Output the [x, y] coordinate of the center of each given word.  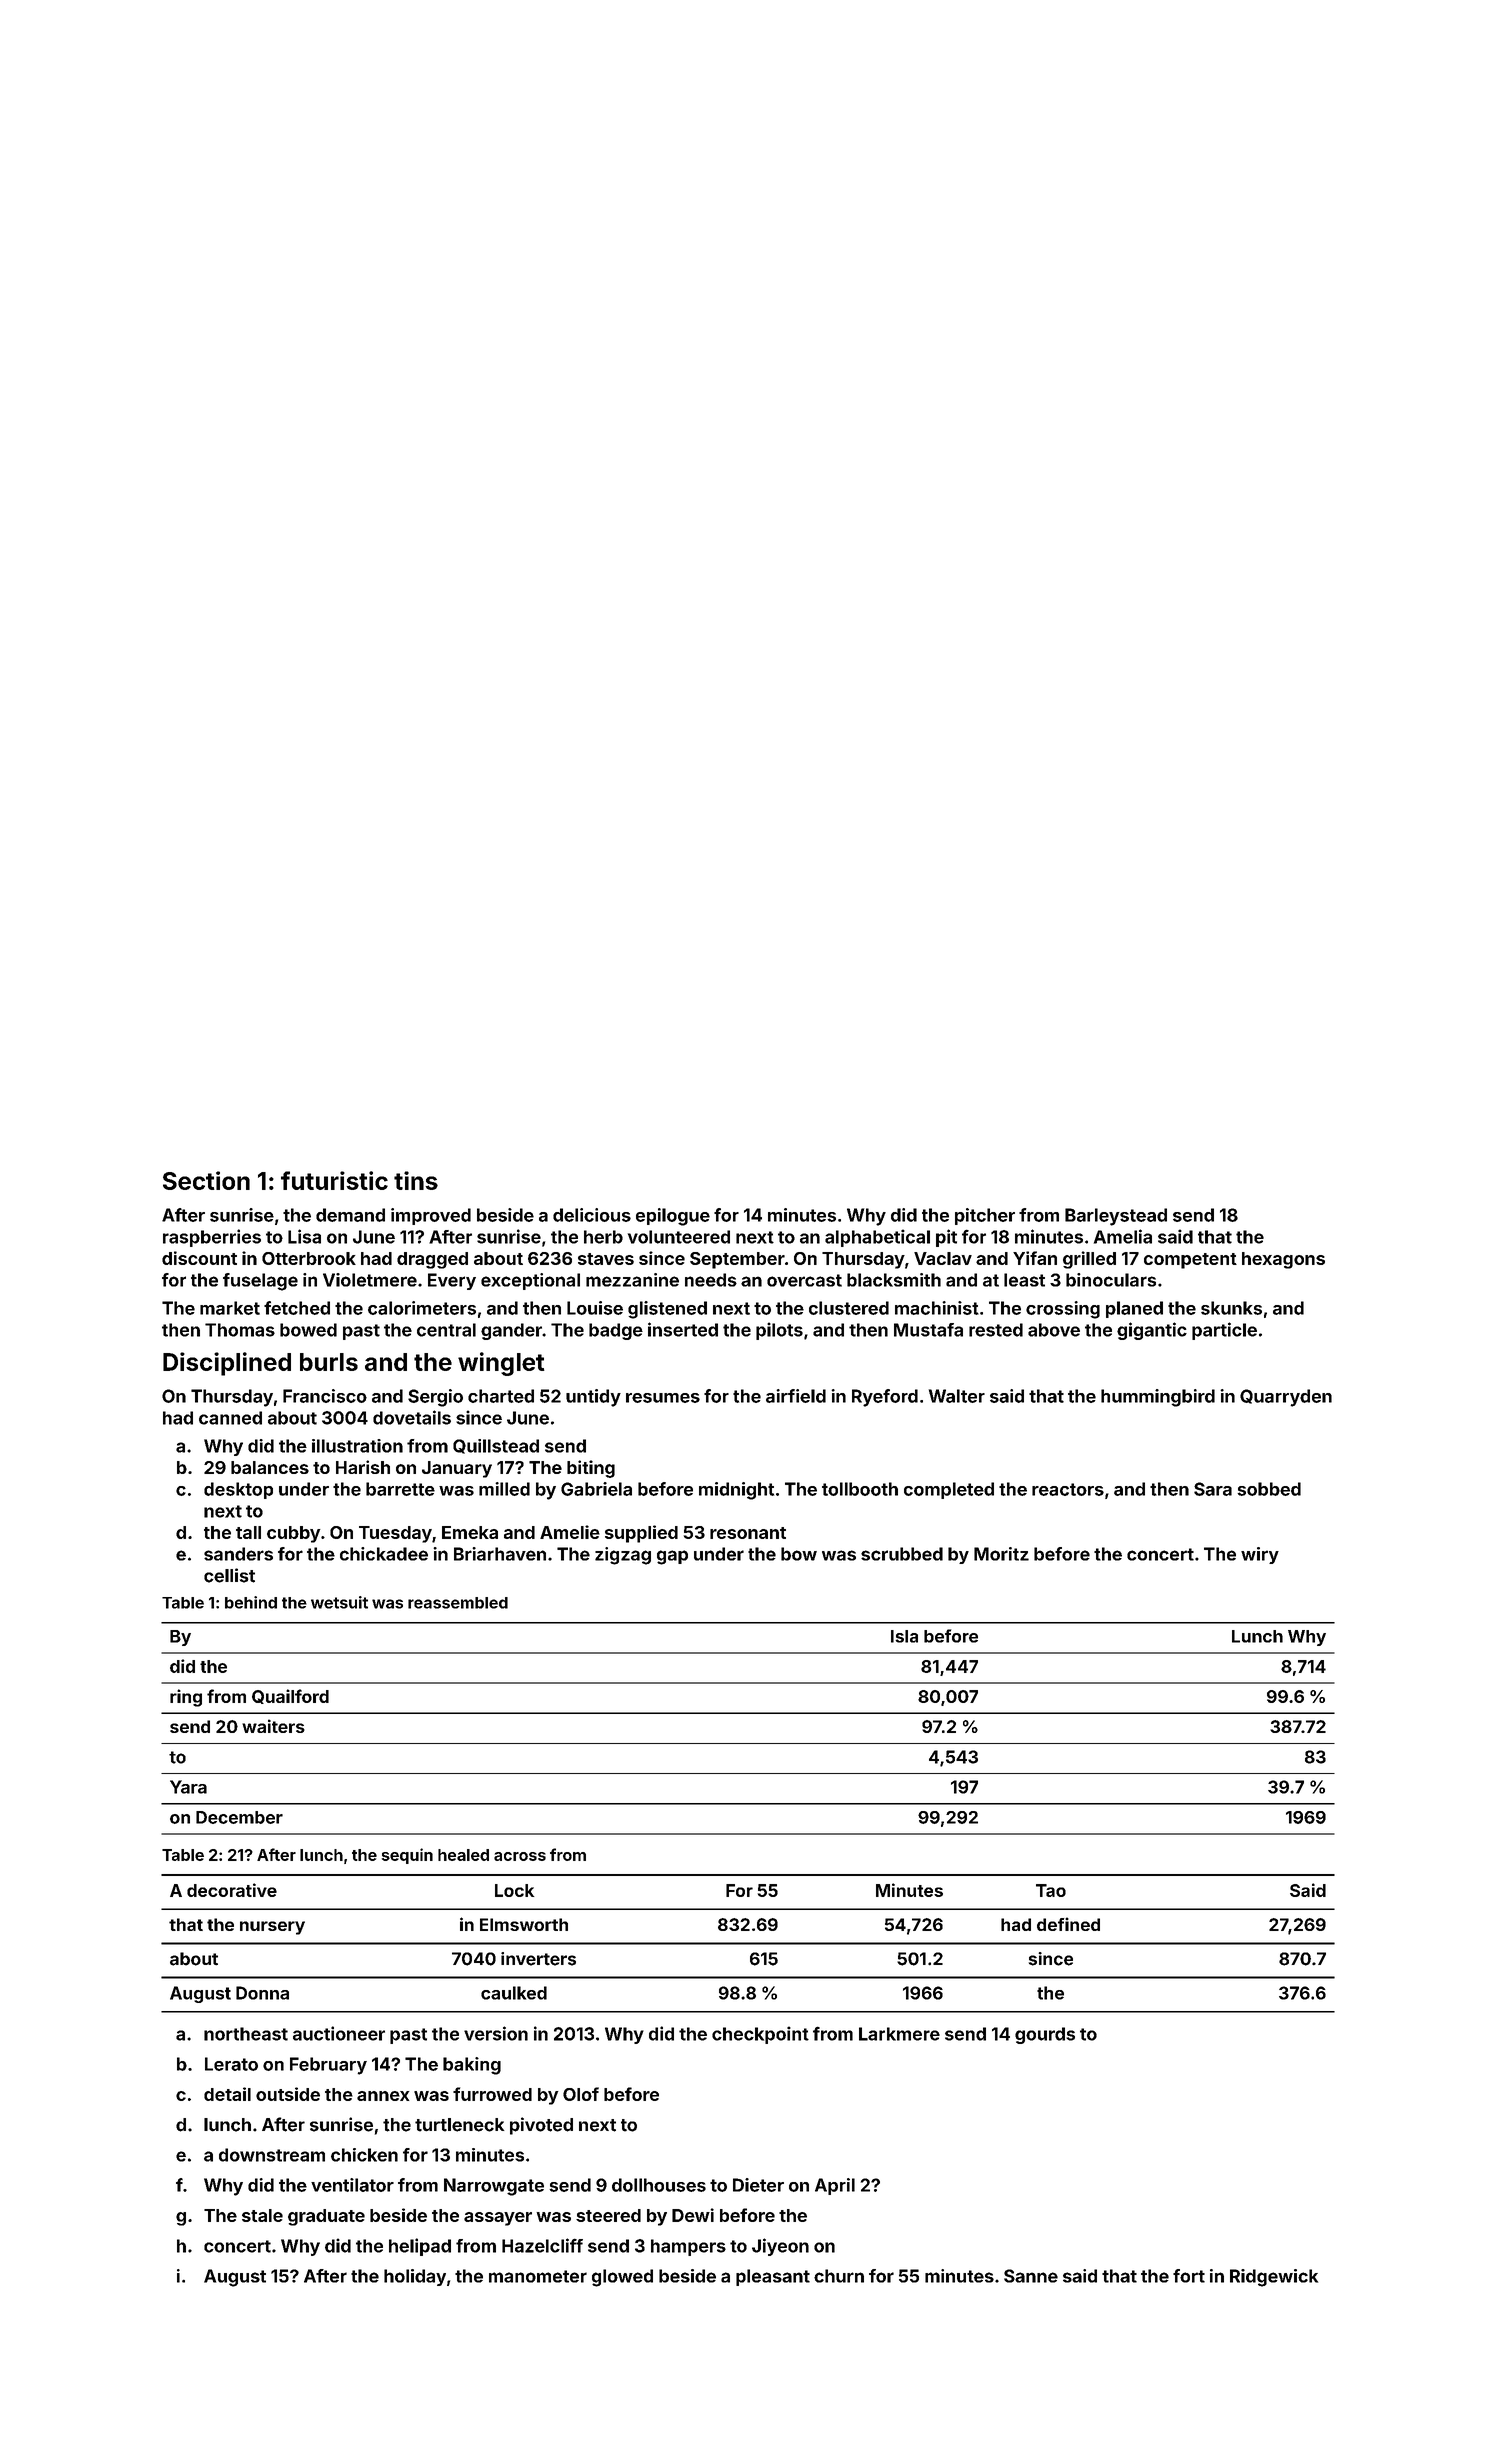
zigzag [623, 1556]
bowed [308, 1330]
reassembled [458, 1603]
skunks [1231, 1308]
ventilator [352, 2185]
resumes [663, 1398]
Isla [904, 1636]
